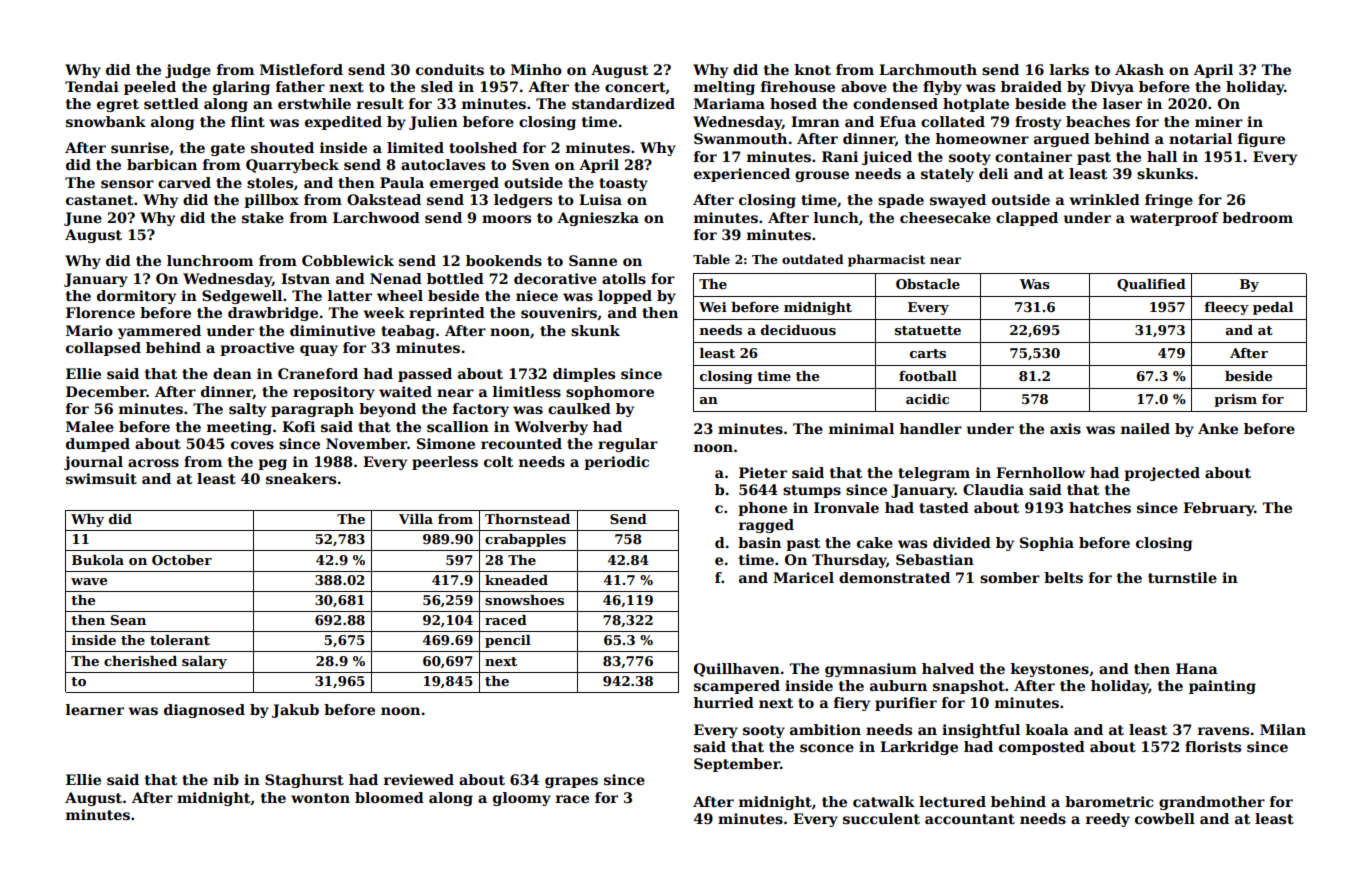 The width and height of the page is (1372, 887). I want to click on clapped, so click(1027, 219).
